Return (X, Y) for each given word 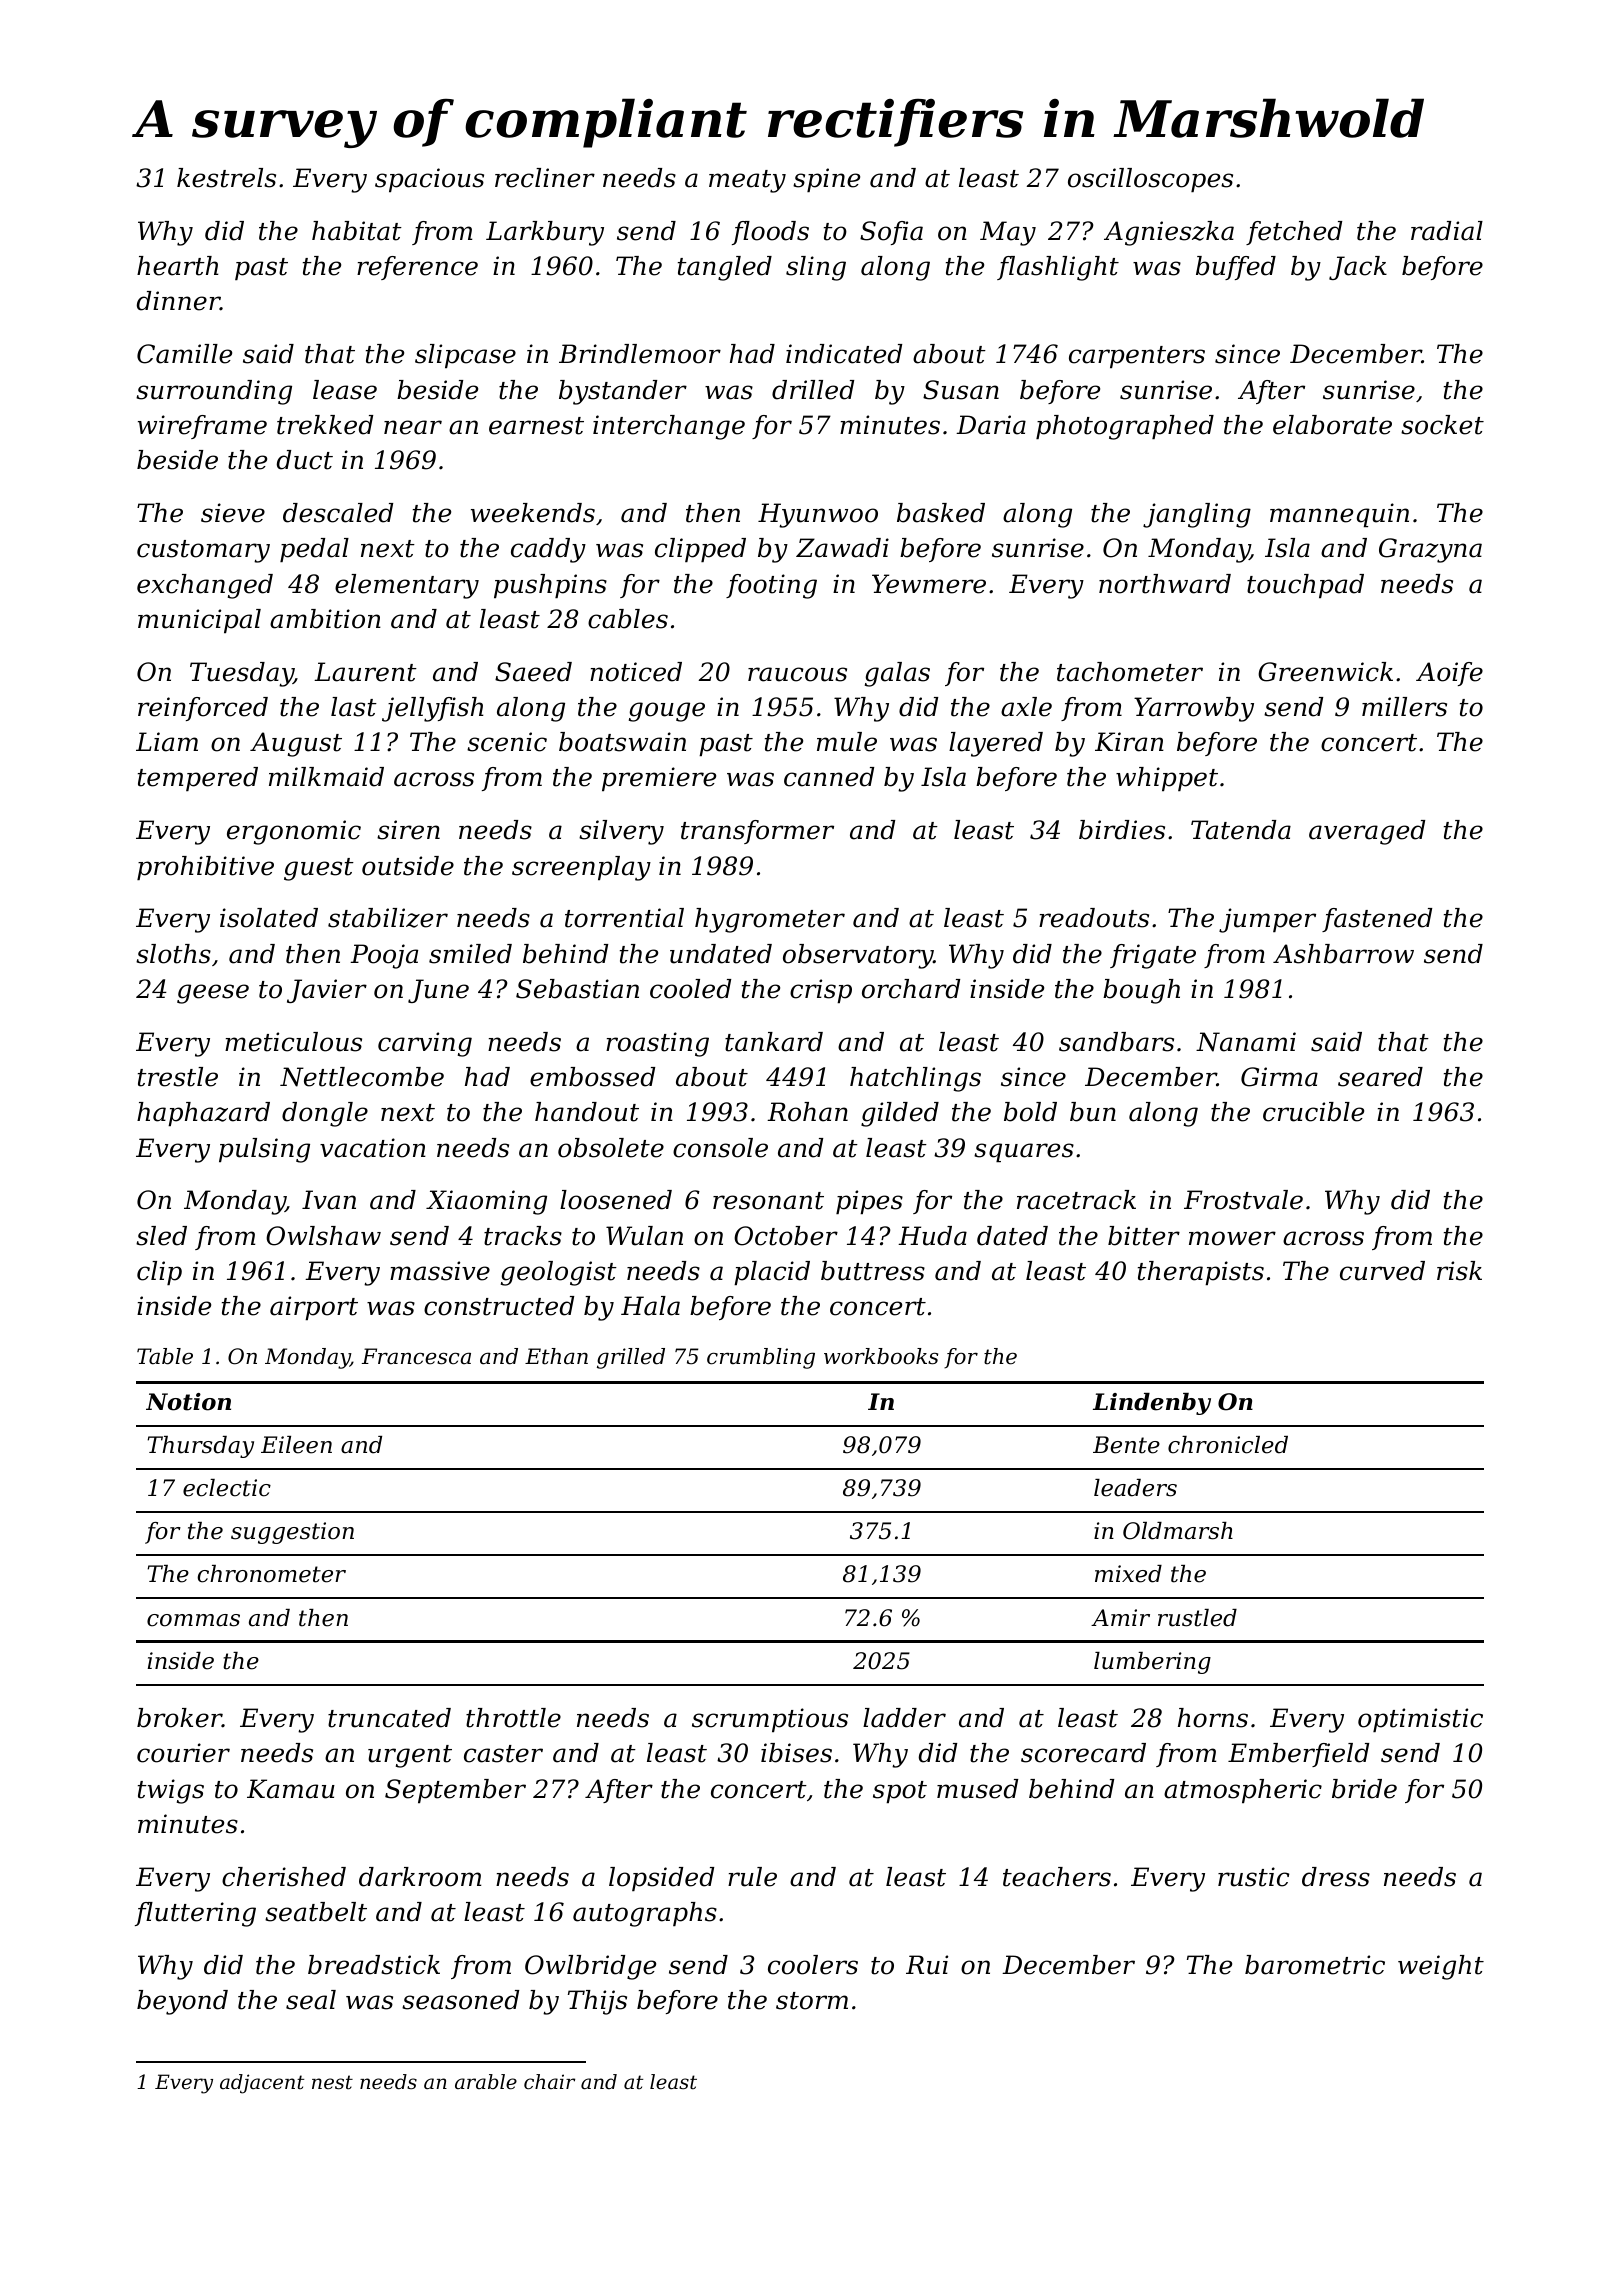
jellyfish (433, 709)
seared (1380, 1077)
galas (897, 674)
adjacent (262, 2084)
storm (812, 2001)
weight (1441, 1967)
